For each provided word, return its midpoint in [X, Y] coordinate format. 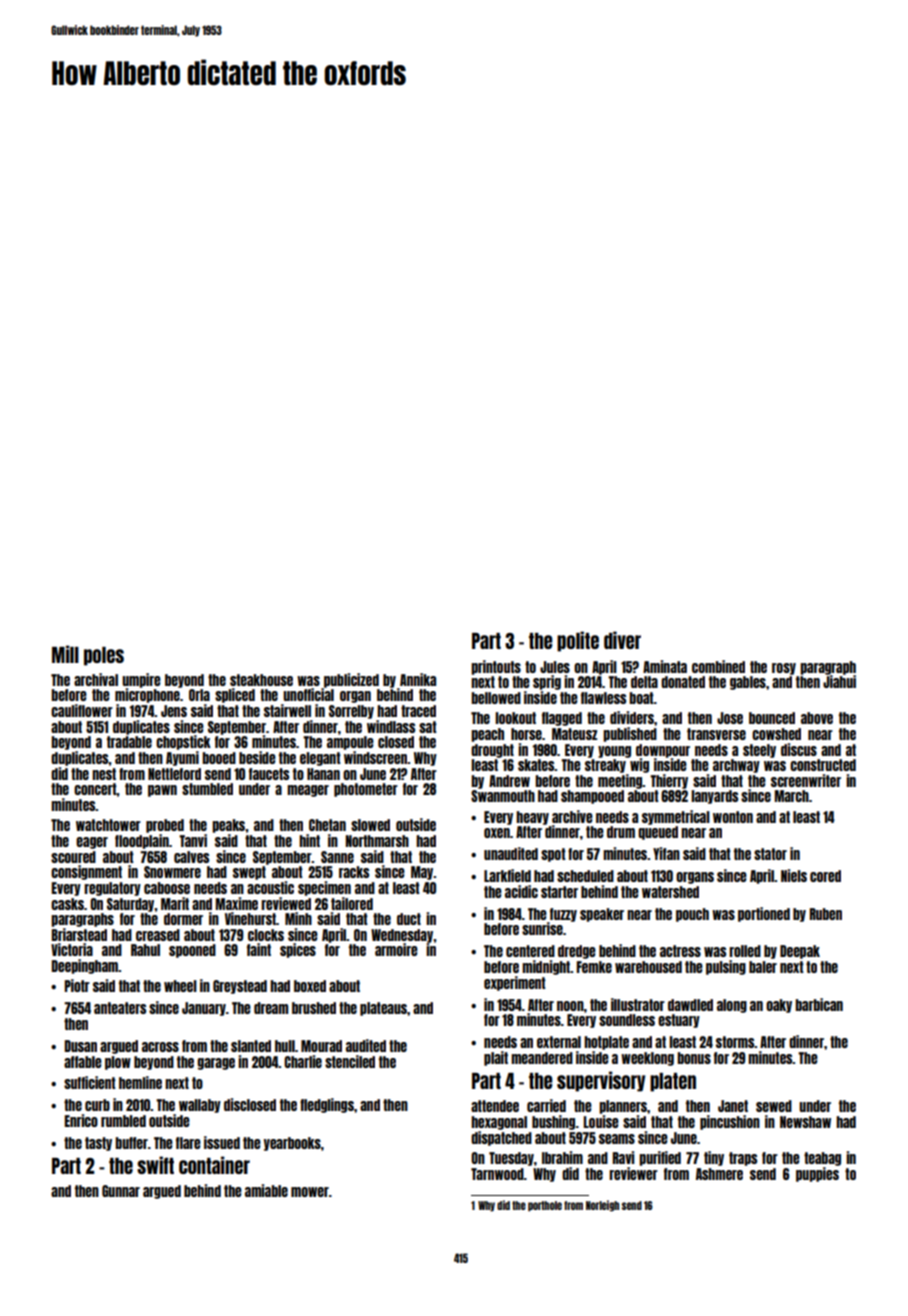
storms [735, 1042]
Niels [794, 875]
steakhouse [261, 680]
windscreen [375, 757]
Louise [601, 1121]
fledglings [327, 1105]
